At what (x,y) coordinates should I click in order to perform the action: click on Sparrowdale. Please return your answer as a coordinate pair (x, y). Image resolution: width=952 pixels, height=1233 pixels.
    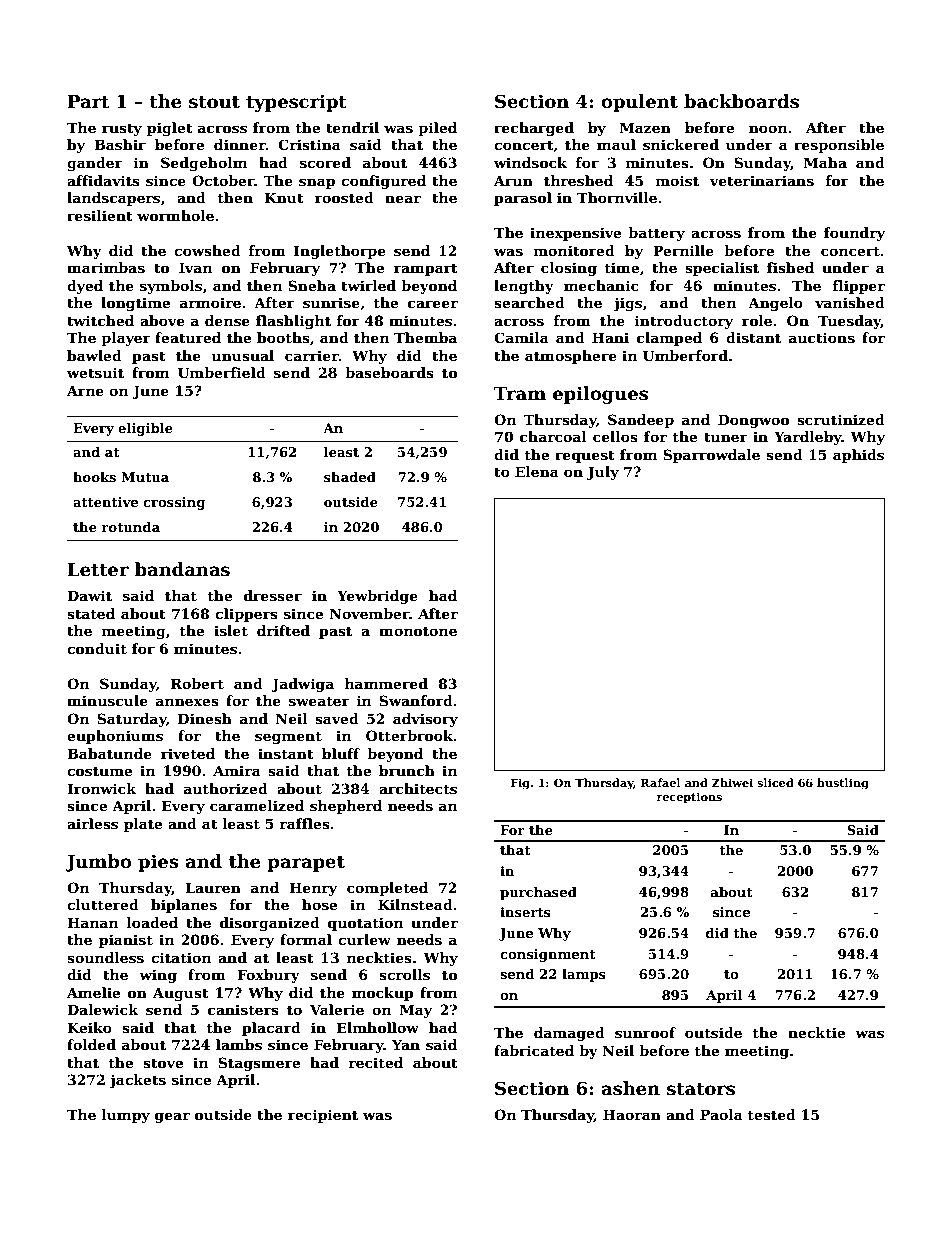
    Looking at the image, I should click on (711, 456).
